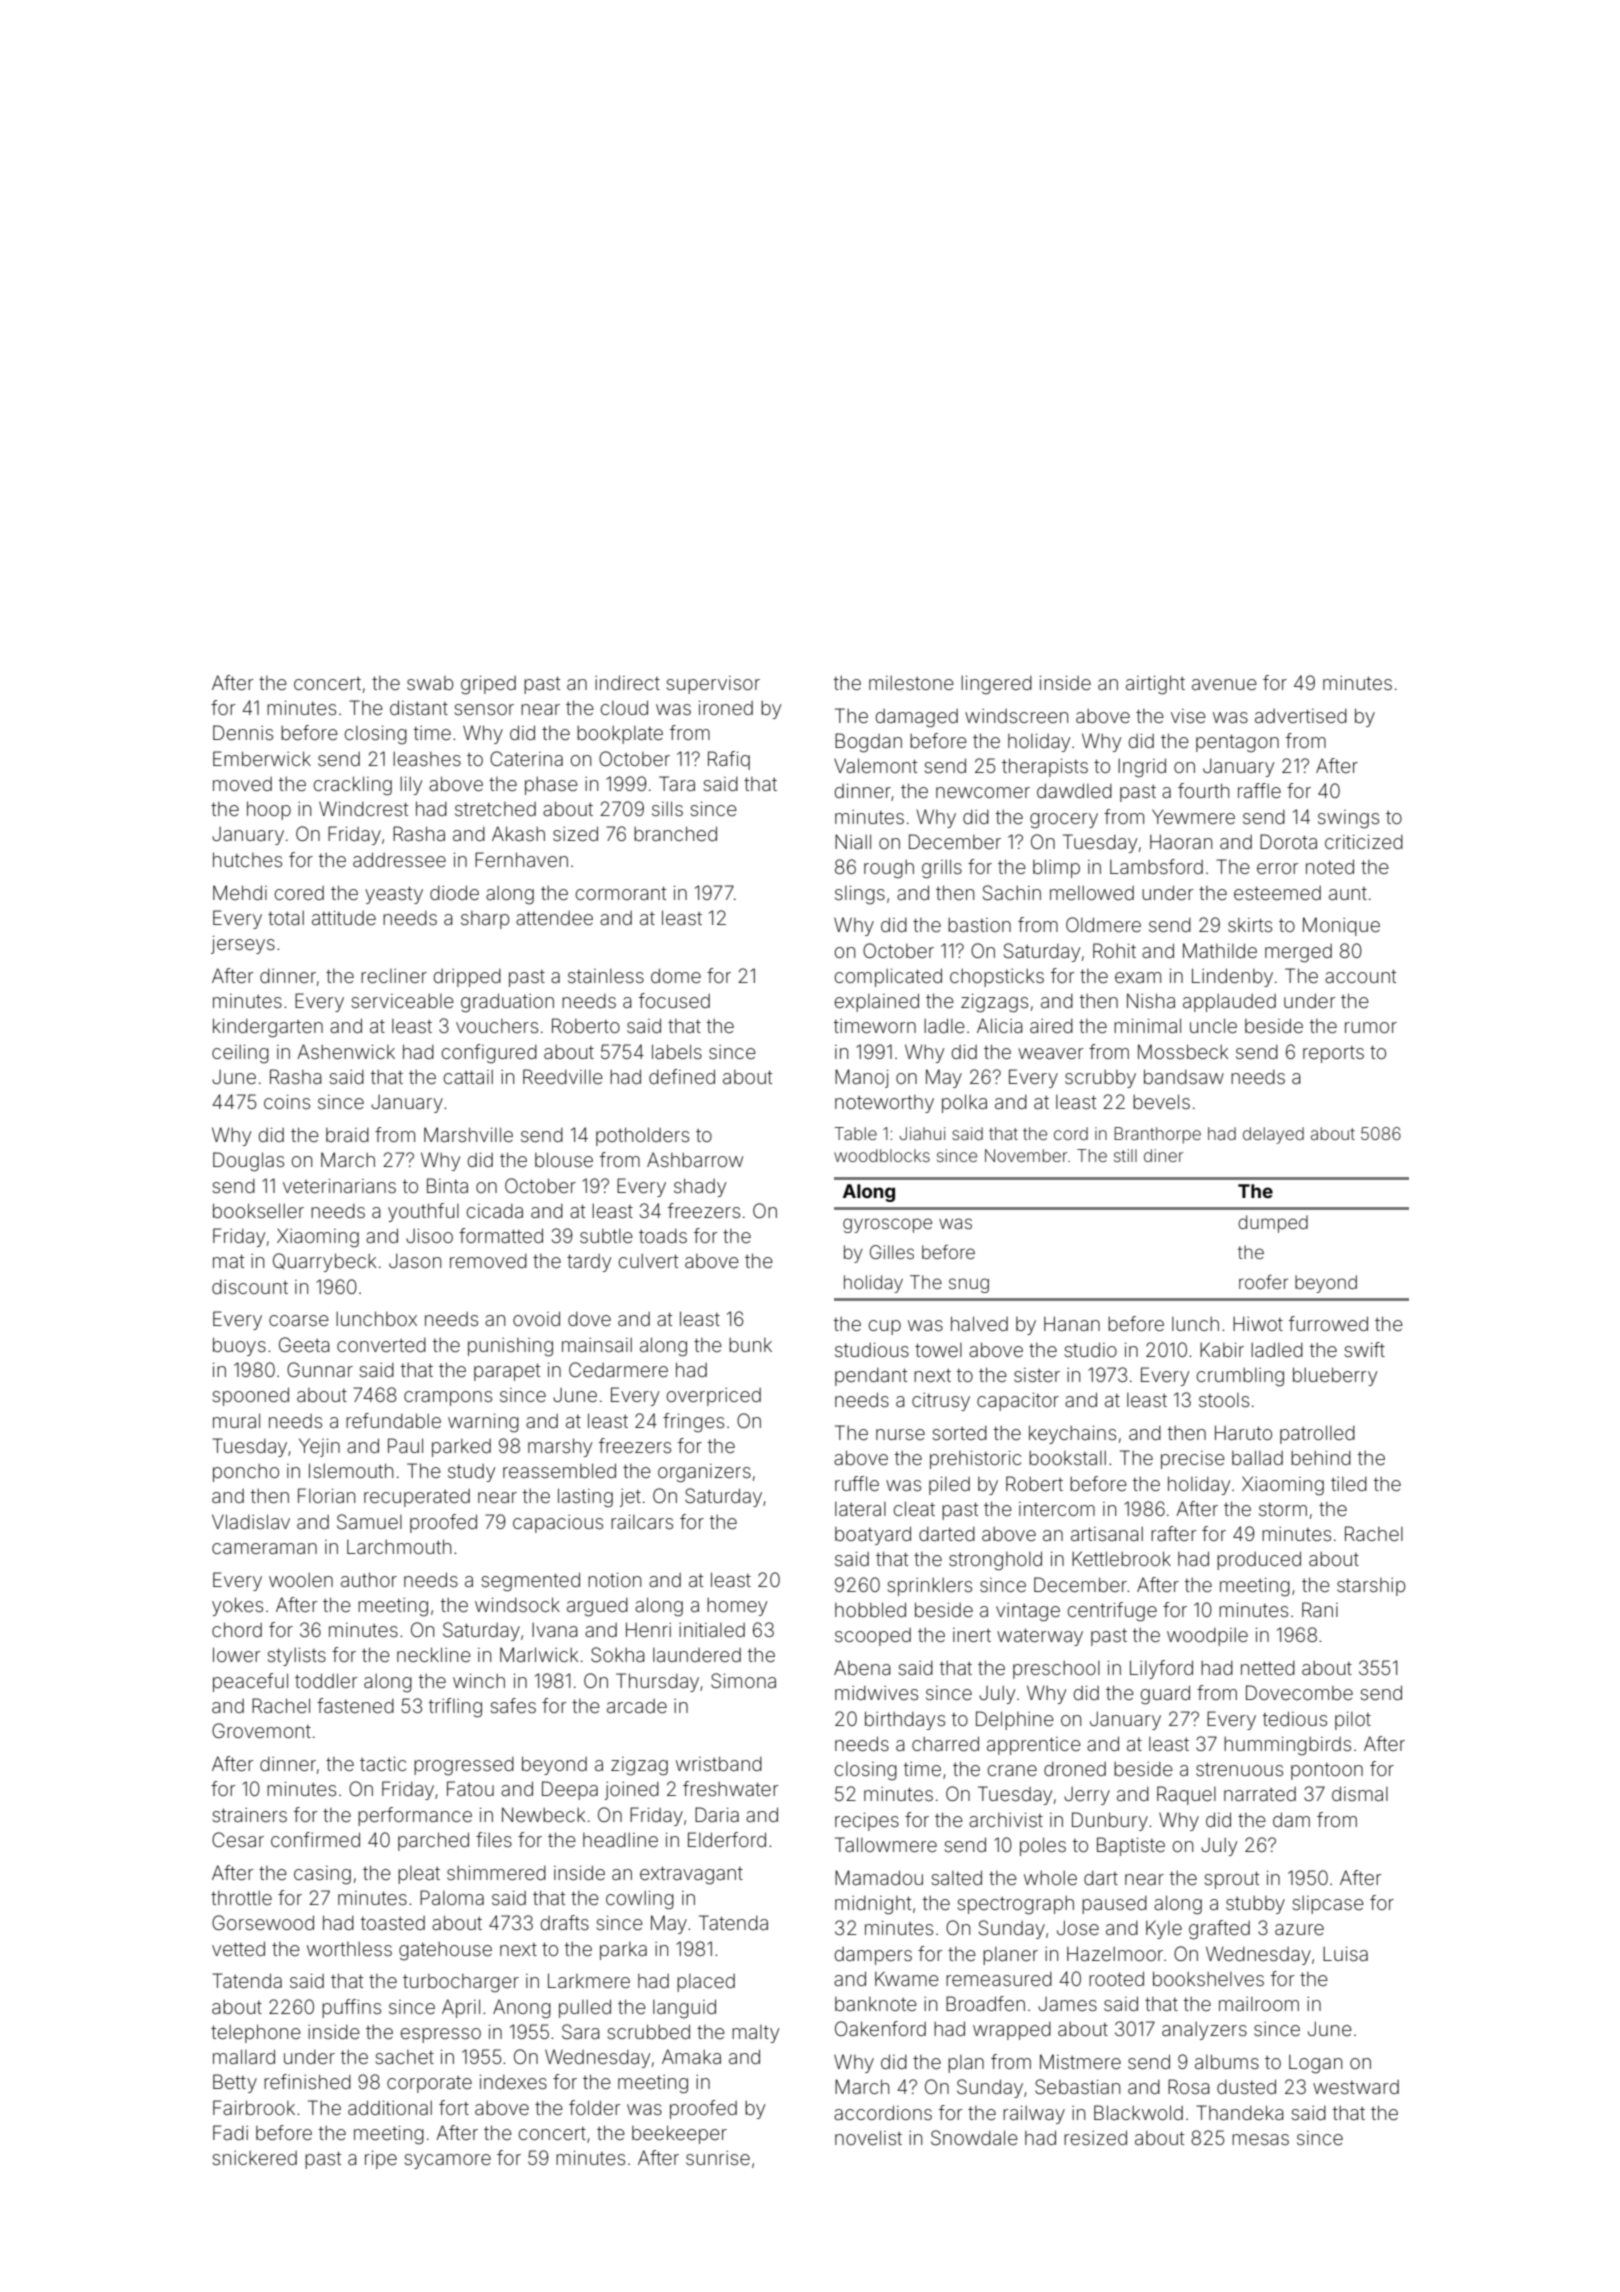 This screenshot has width=1620, height=2292. I want to click on youthful, so click(423, 1212).
